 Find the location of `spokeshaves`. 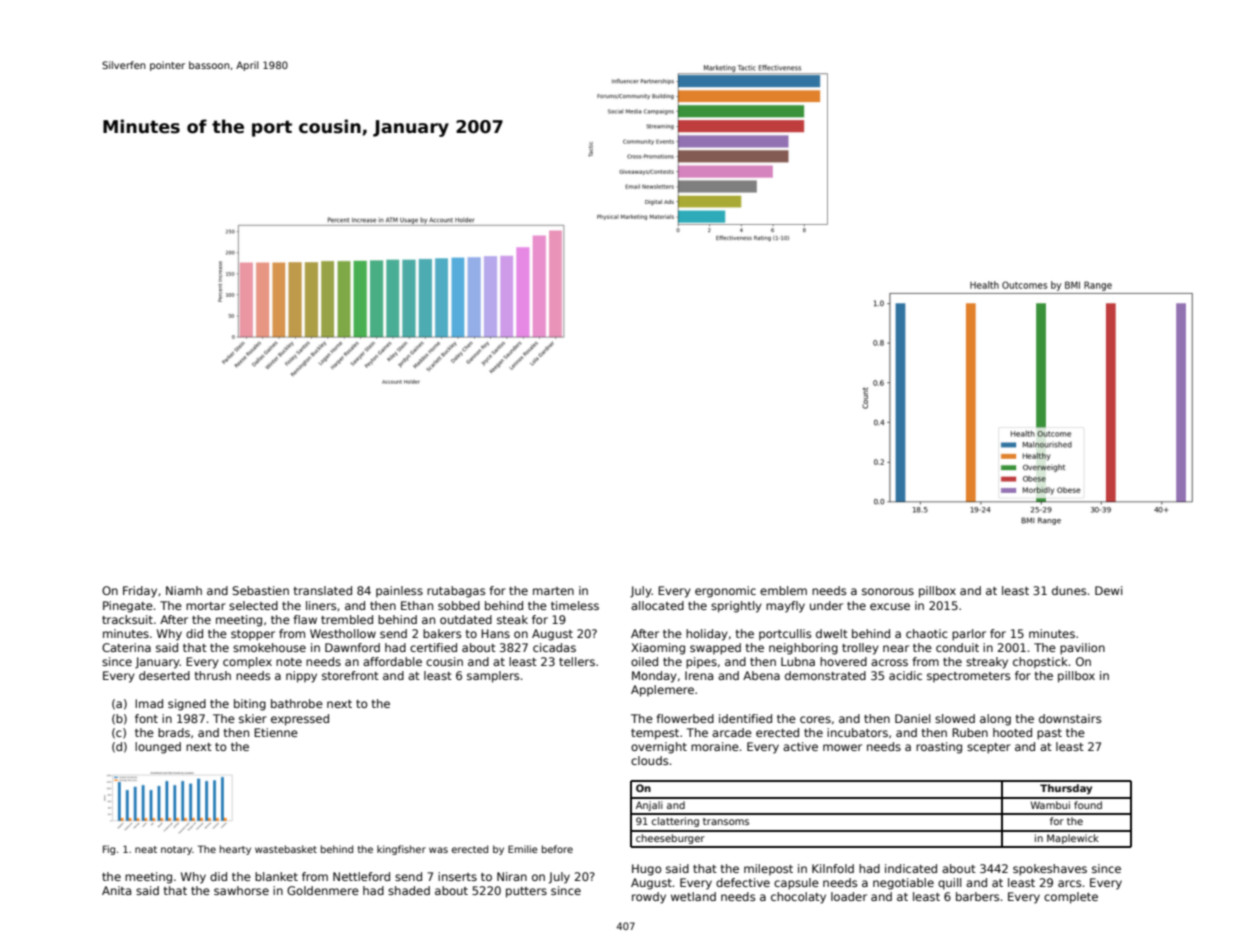

spokeshaves is located at coordinates (1050, 870).
